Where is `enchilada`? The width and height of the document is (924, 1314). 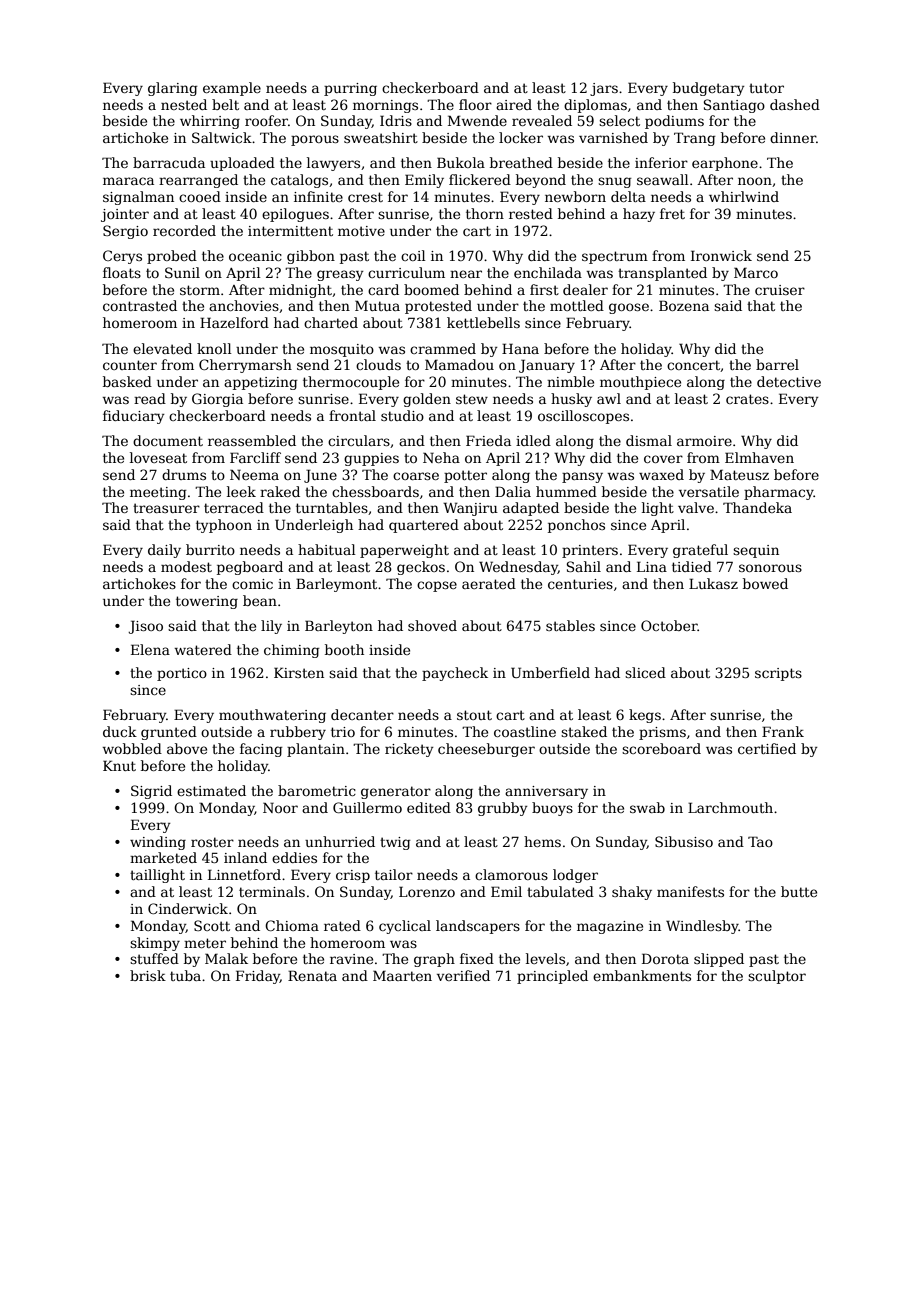
enchilada is located at coordinates (548, 272).
